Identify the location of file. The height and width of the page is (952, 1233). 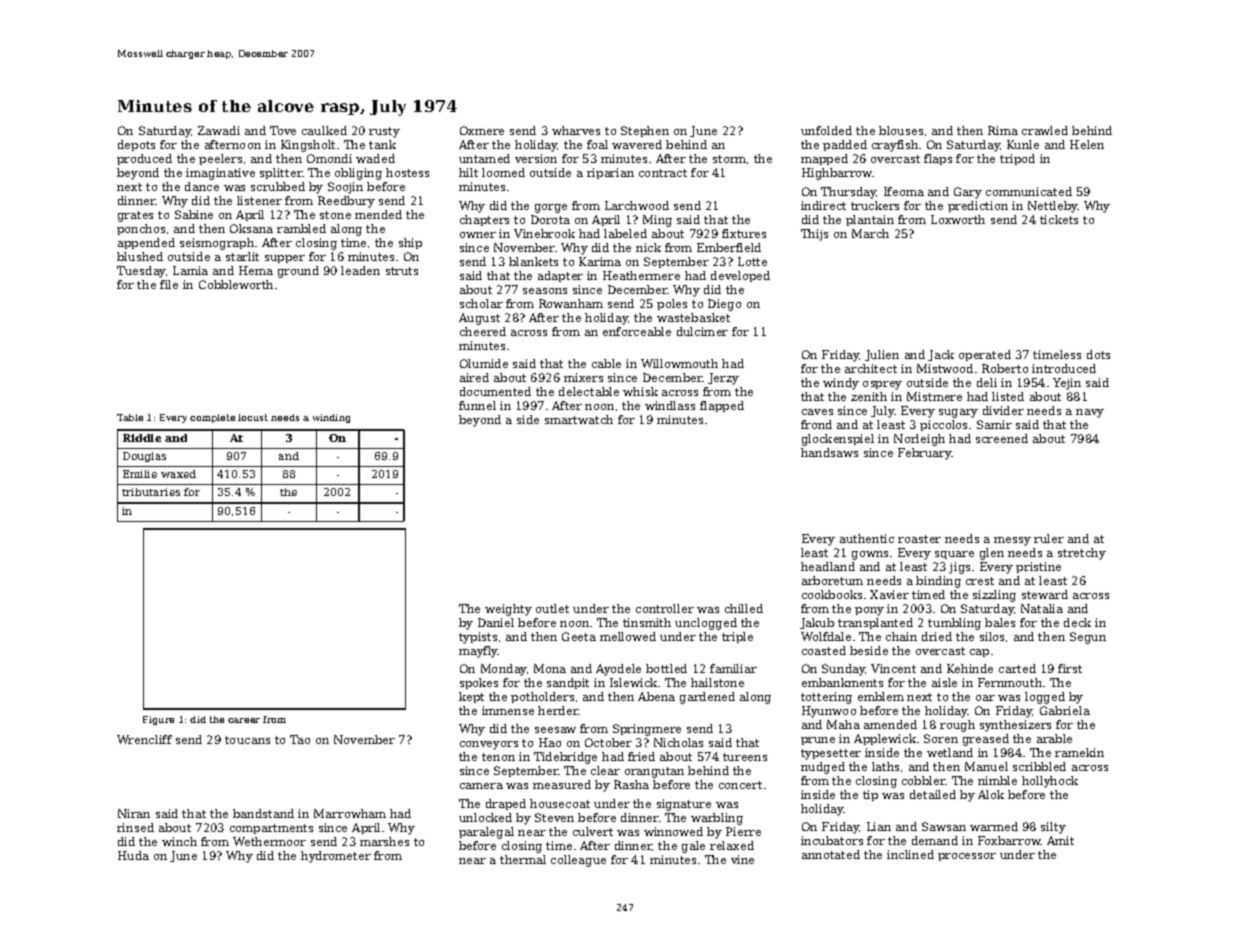
(169, 284).
